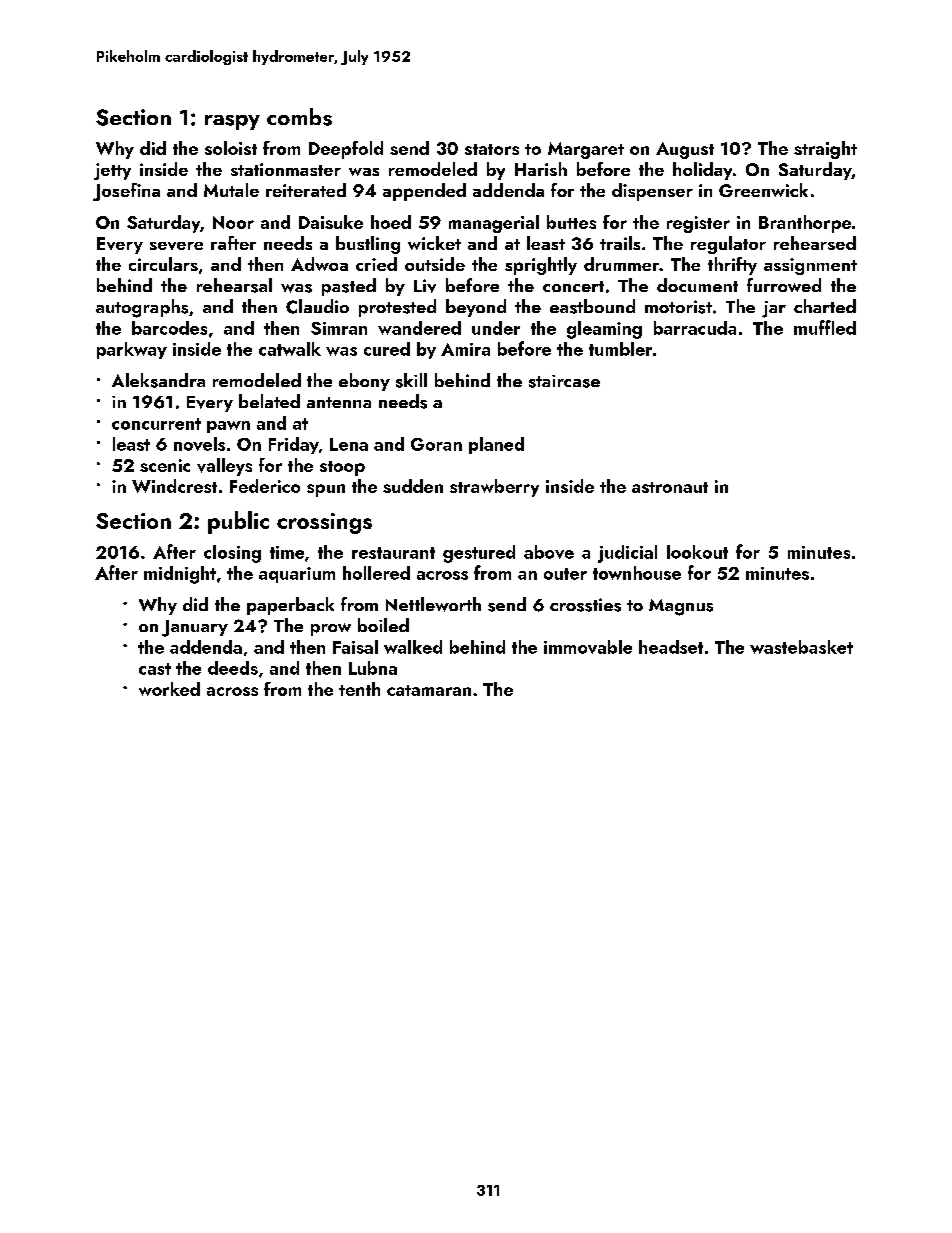 This page has height=1233, width=952. What do you see at coordinates (232, 122) in the page?
I see `raspy` at bounding box center [232, 122].
